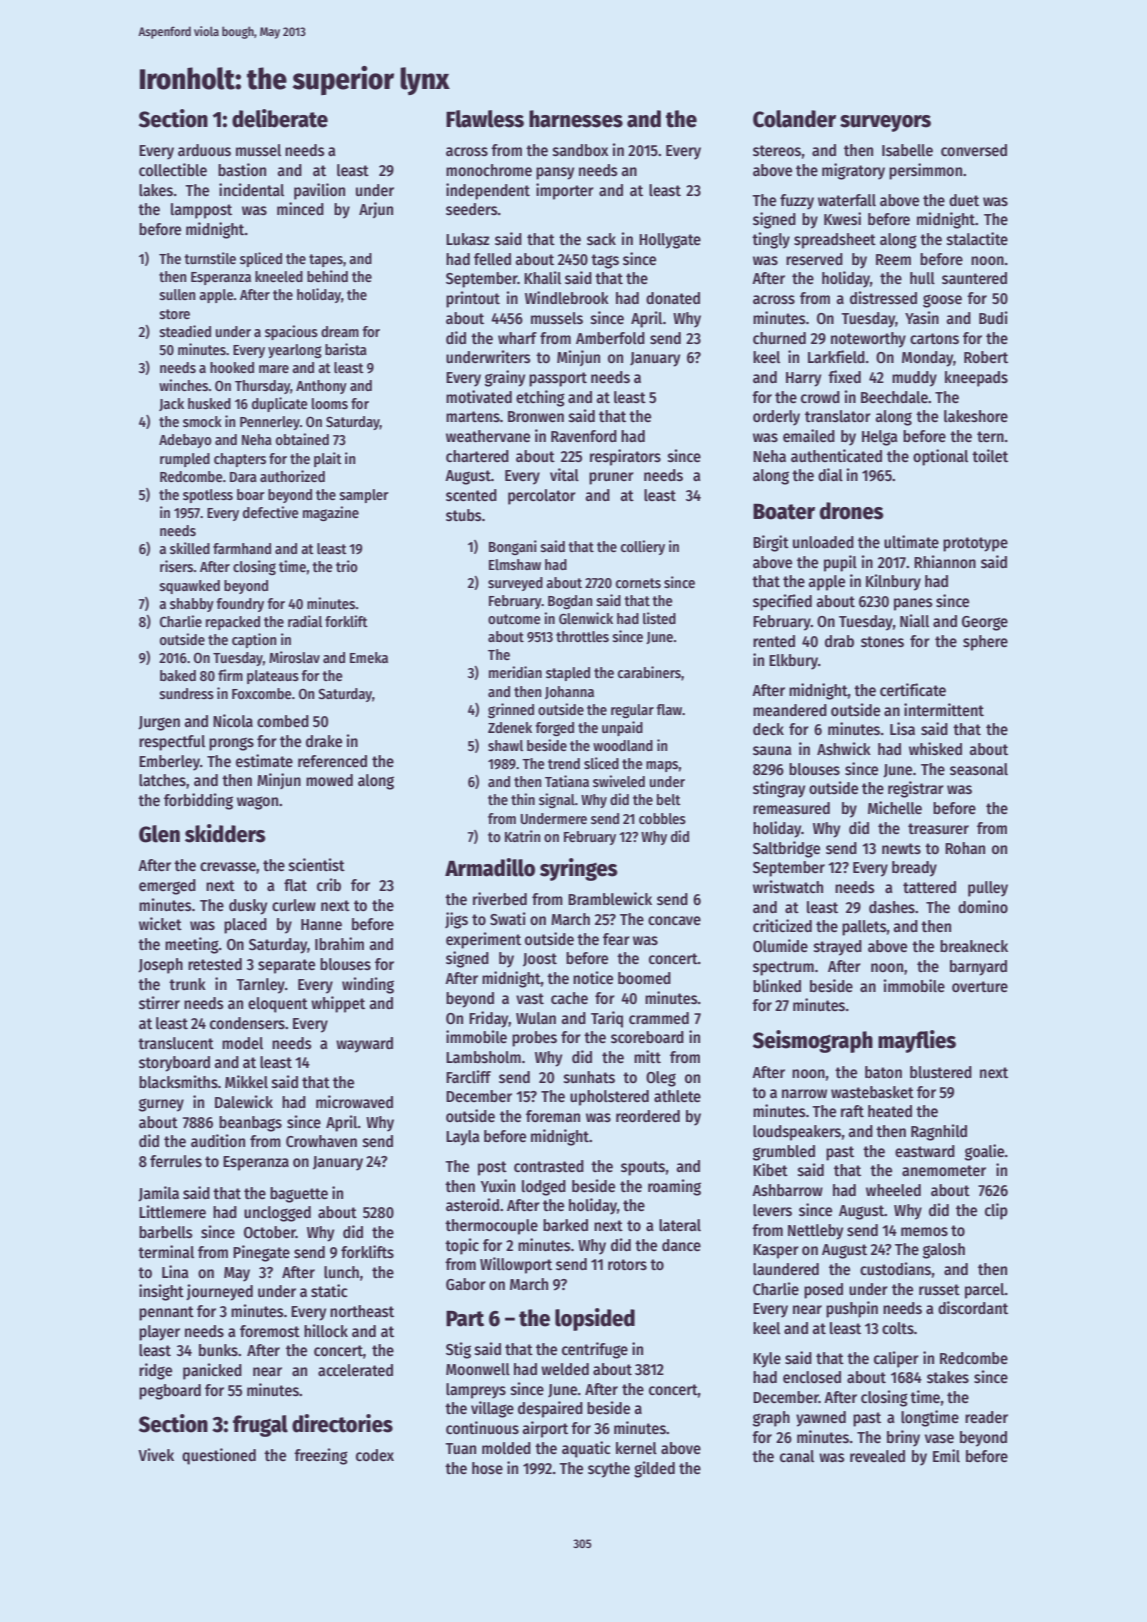 Image resolution: width=1147 pixels, height=1622 pixels. Describe the element at coordinates (515, 672) in the page. I see `meridian` at that location.
